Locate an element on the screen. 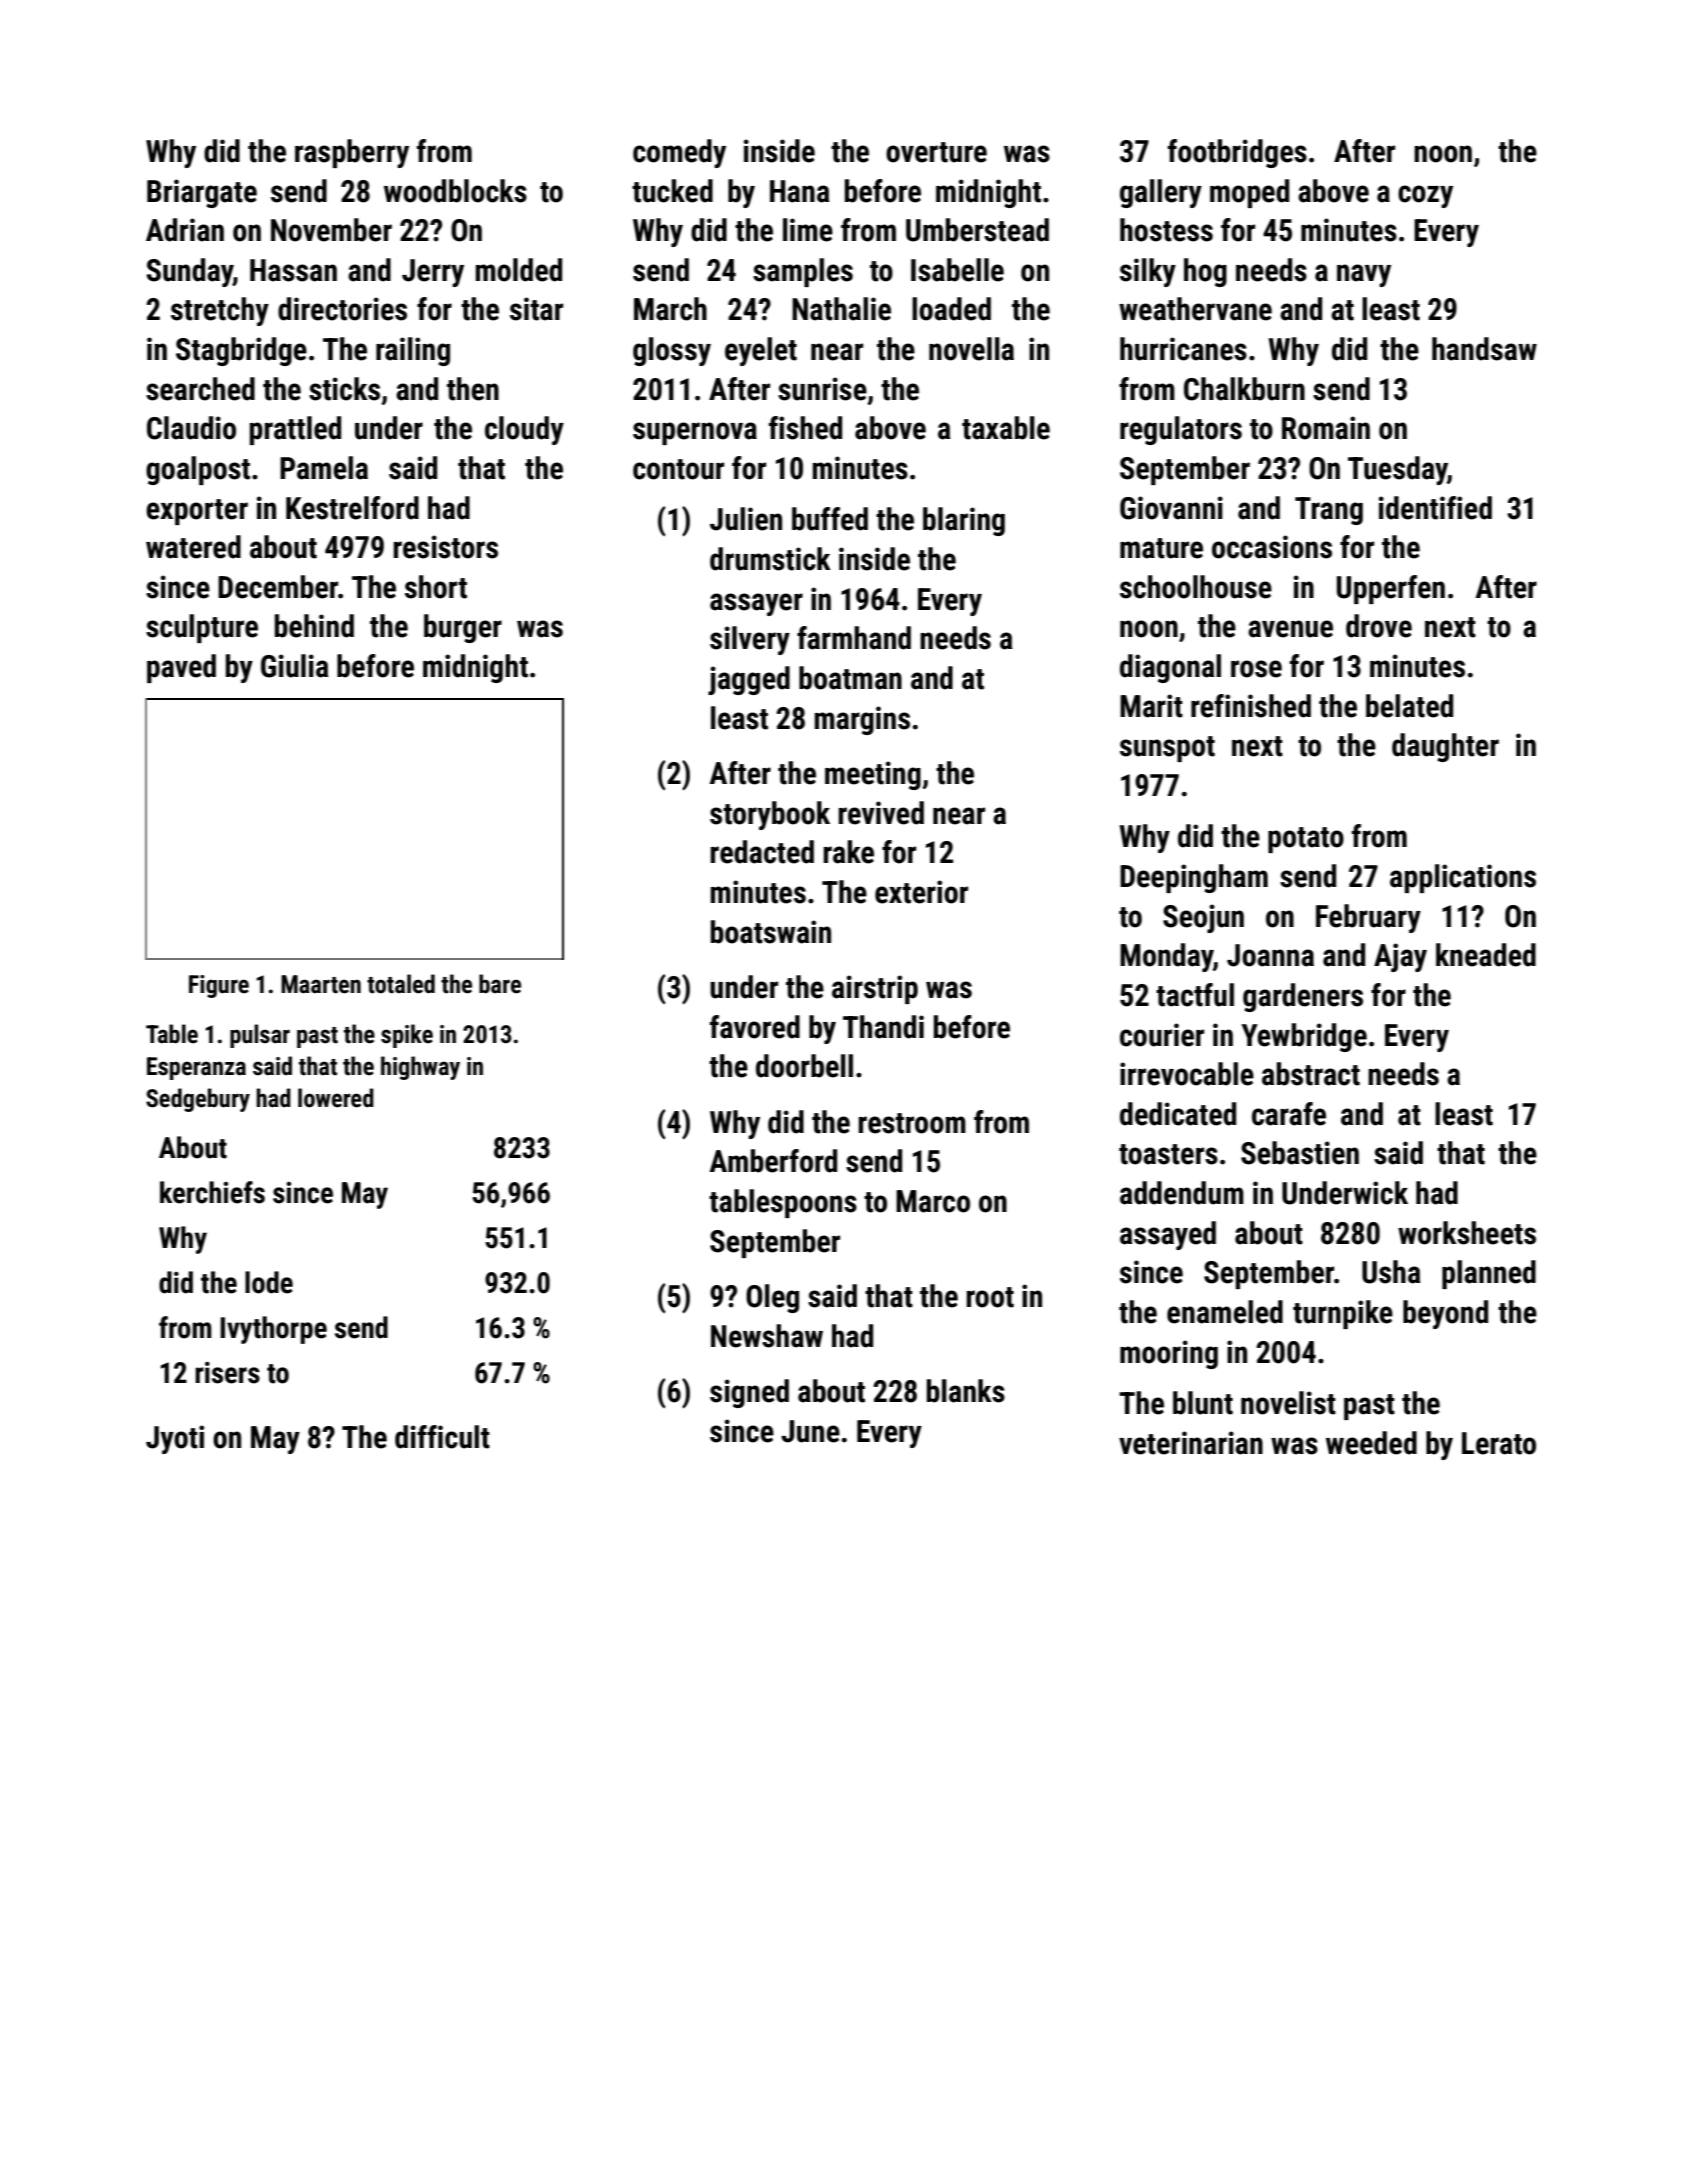  tactful is located at coordinates (1195, 995).
